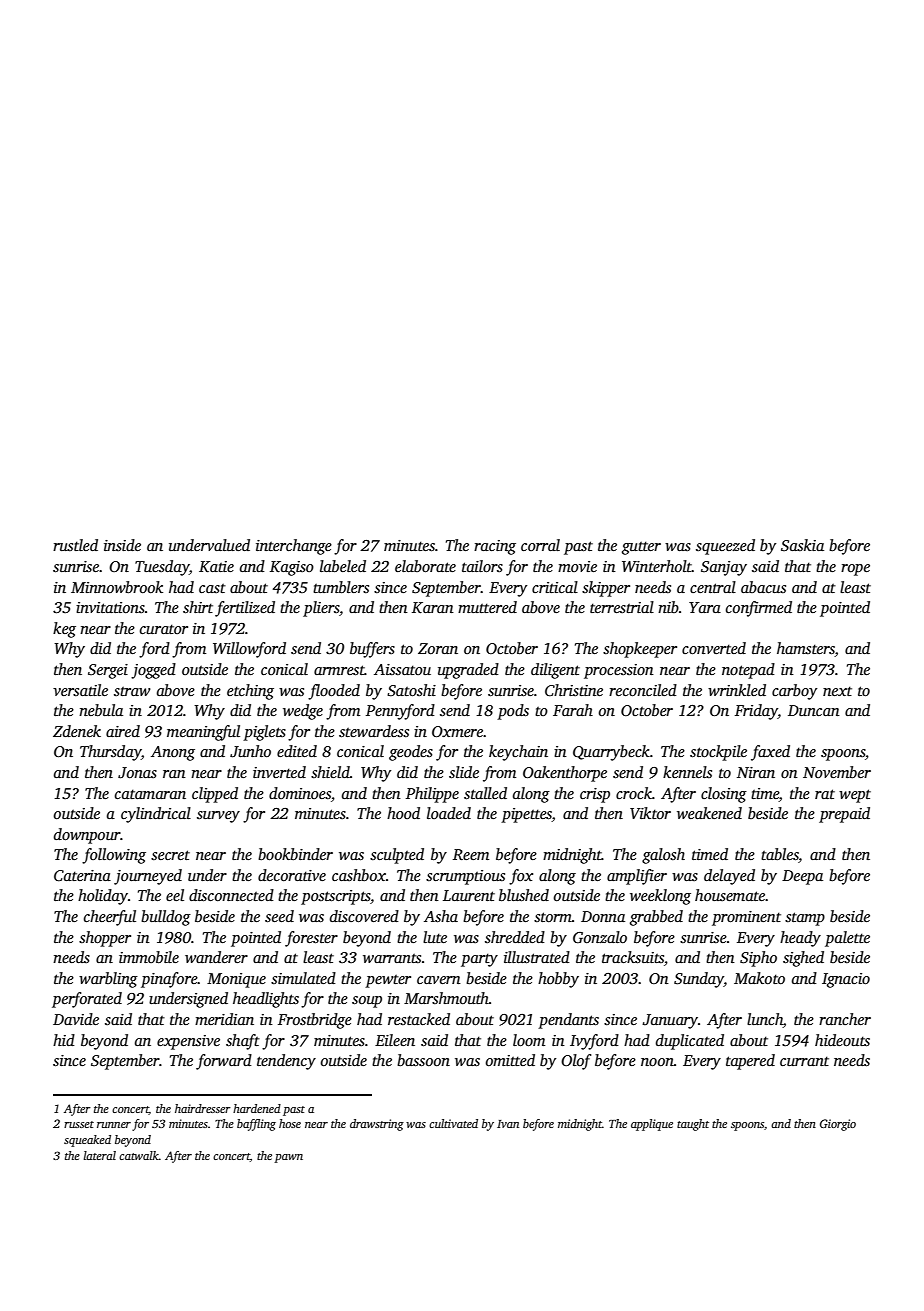 This screenshot has width=924, height=1311. Describe the element at coordinates (844, 815) in the screenshot. I see `prepaid` at that location.
